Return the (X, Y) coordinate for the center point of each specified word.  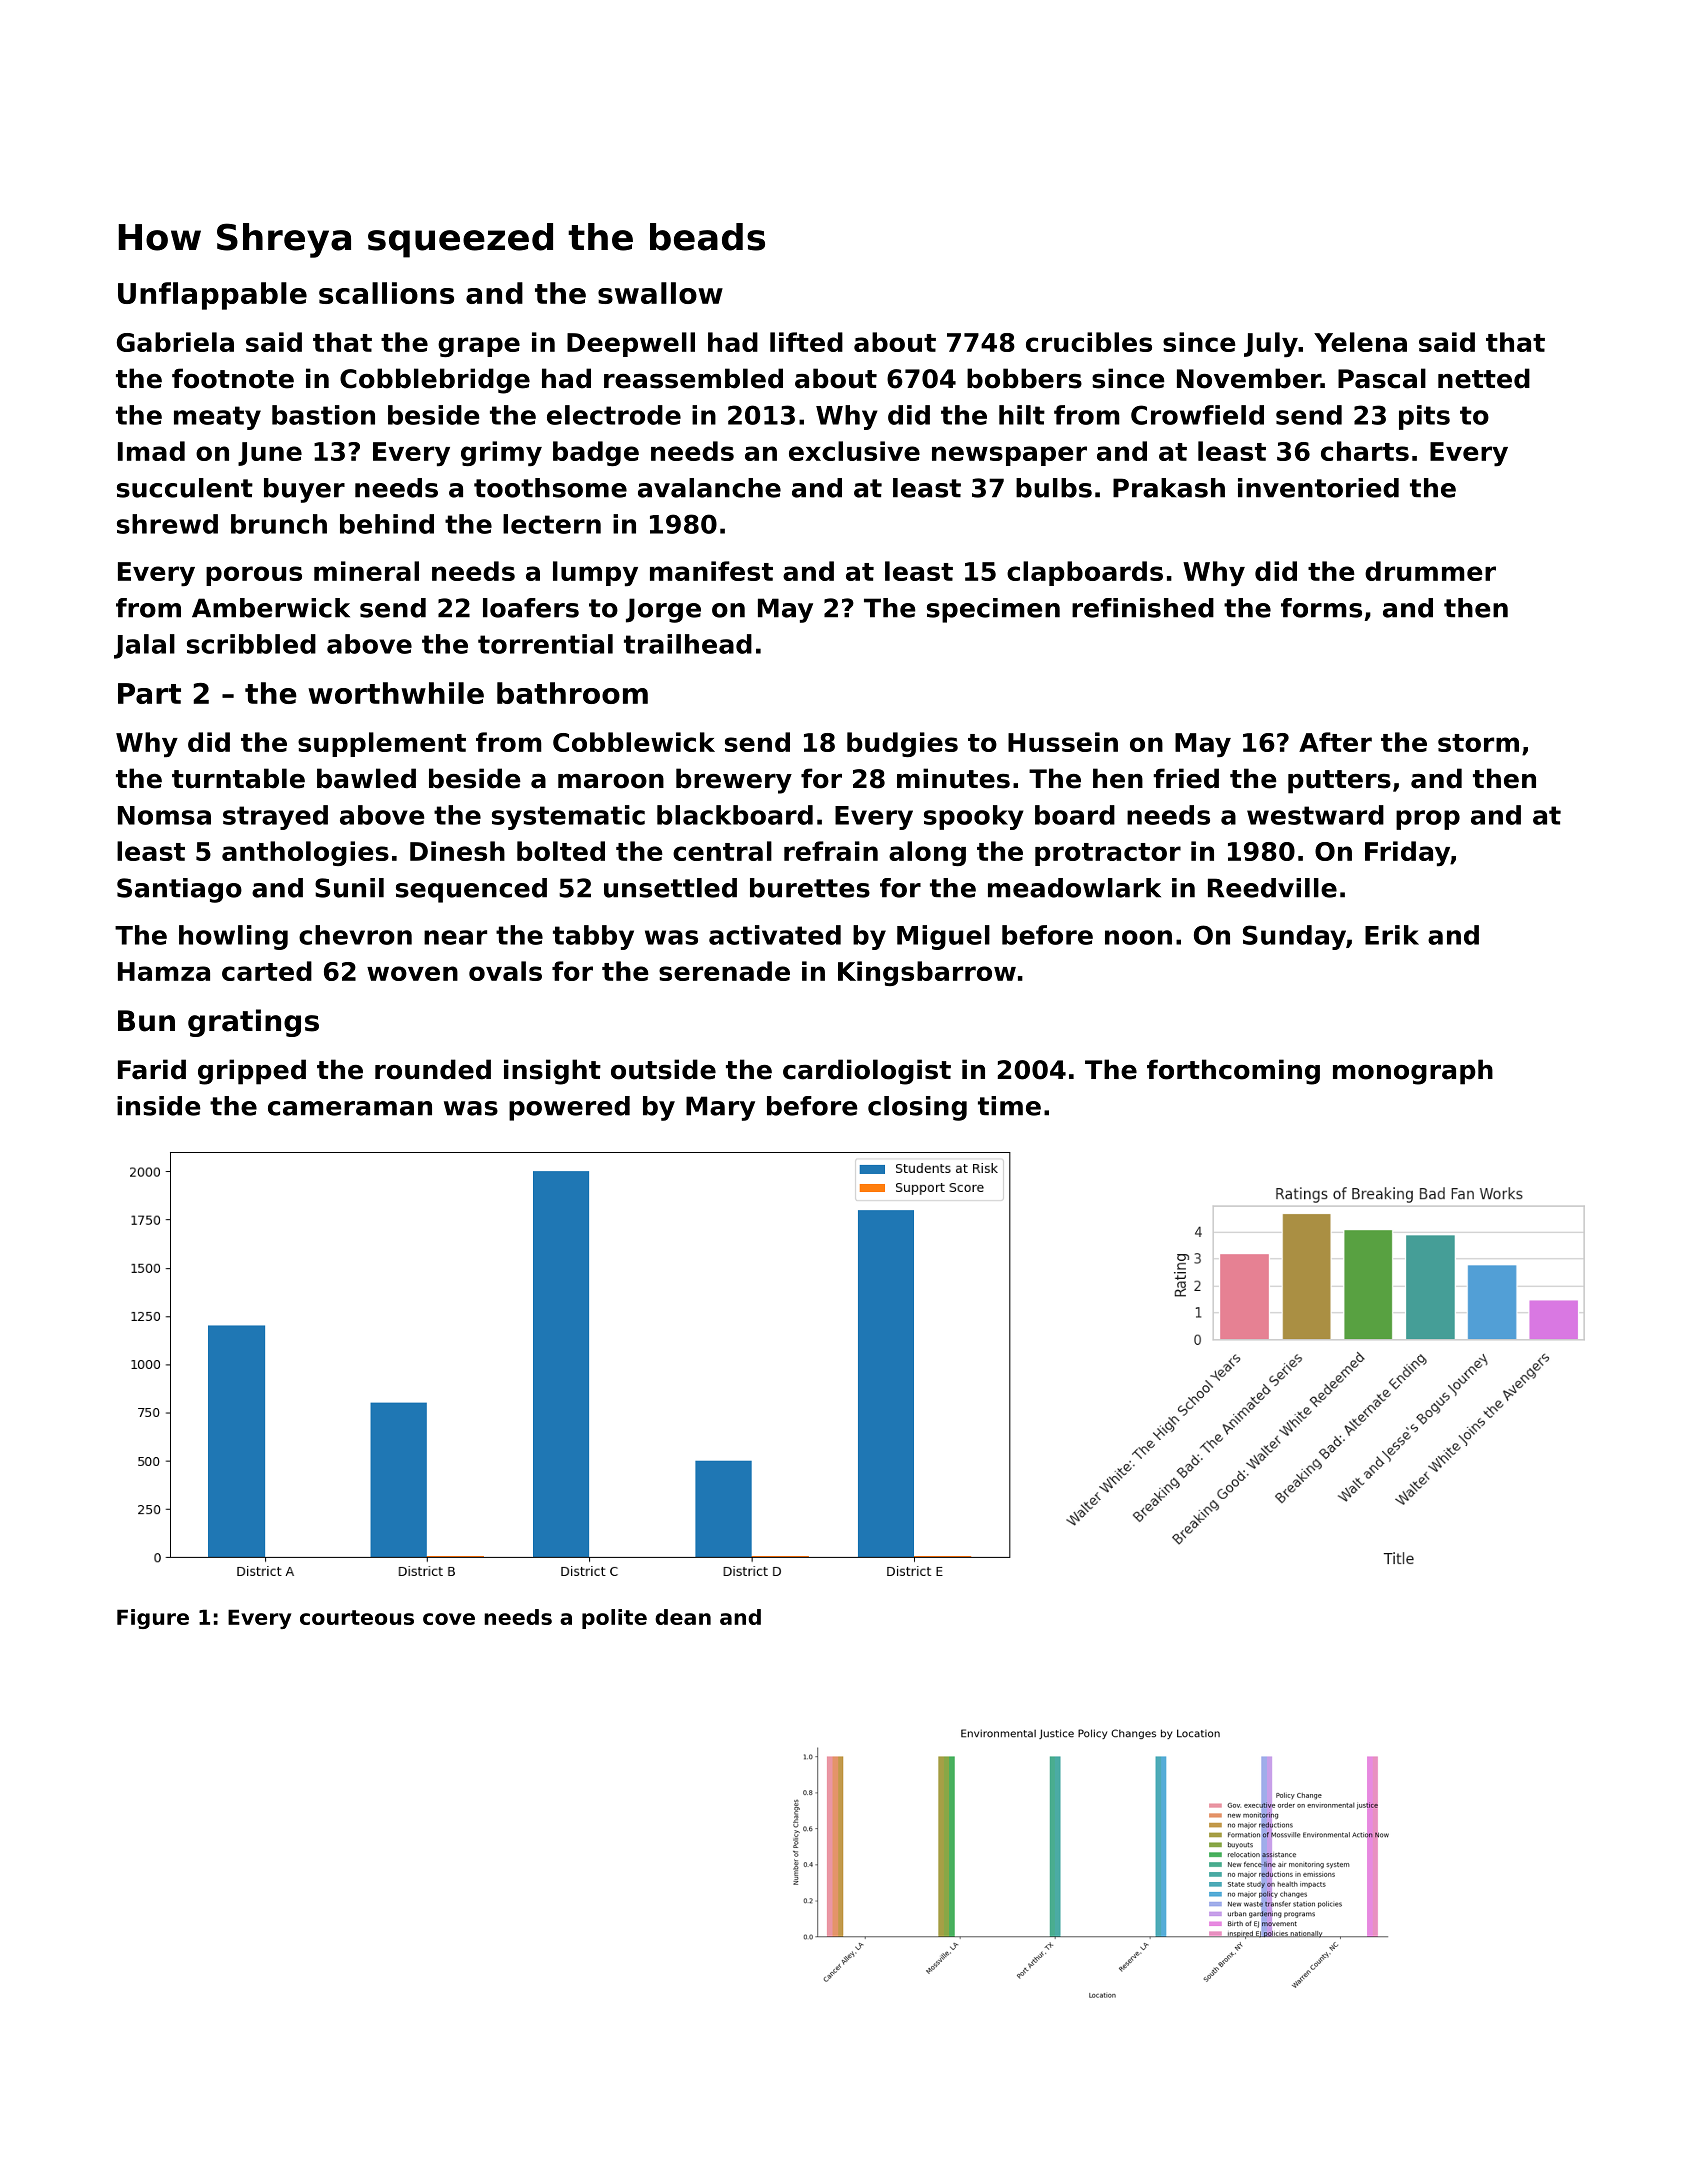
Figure (153, 1619)
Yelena (1360, 342)
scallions (386, 293)
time (1009, 1106)
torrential (545, 644)
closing (917, 1108)
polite (614, 1619)
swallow (660, 293)
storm (1478, 743)
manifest (711, 571)
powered (569, 1108)
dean (683, 1617)
